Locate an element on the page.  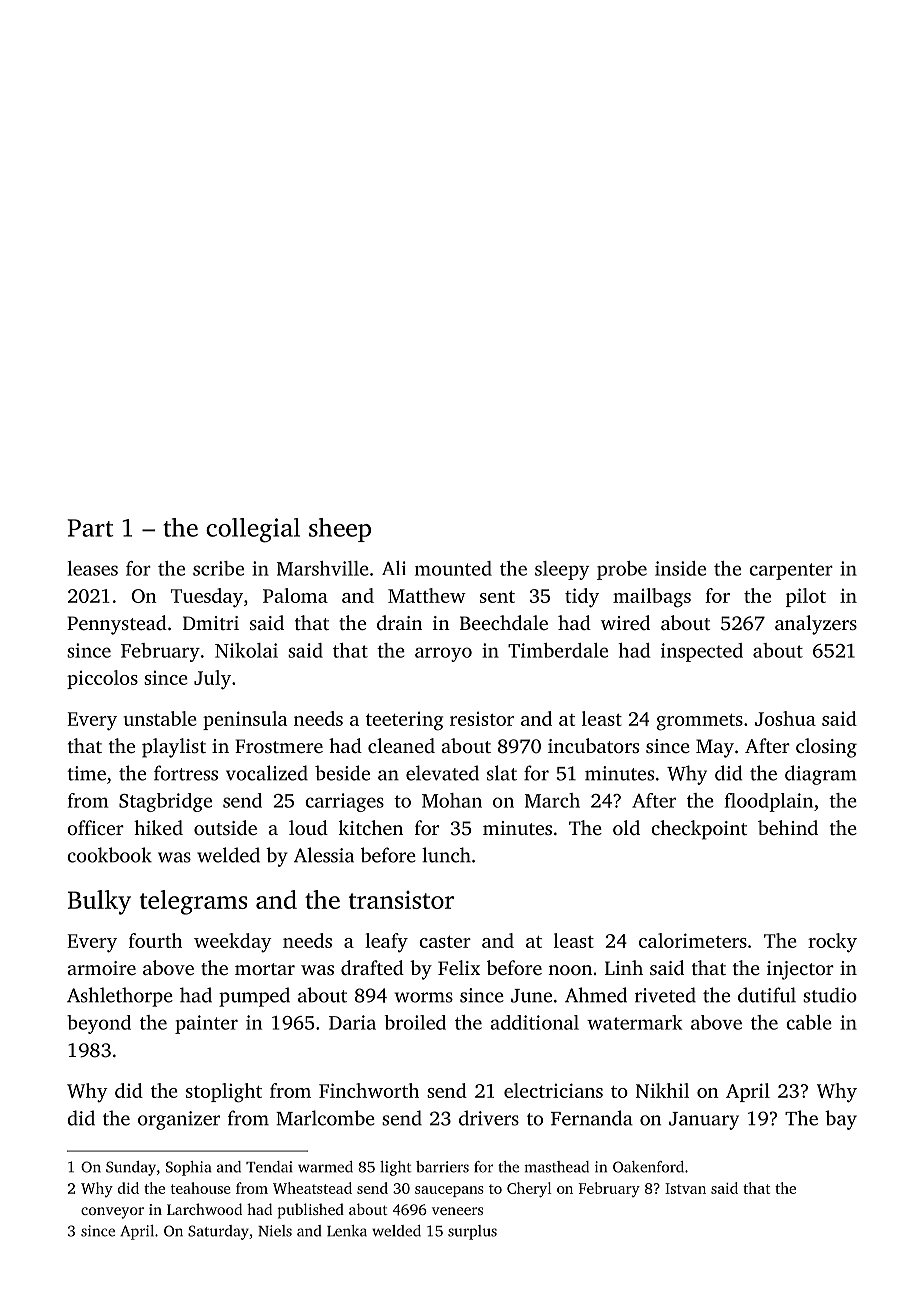
teetering is located at coordinates (404, 721).
